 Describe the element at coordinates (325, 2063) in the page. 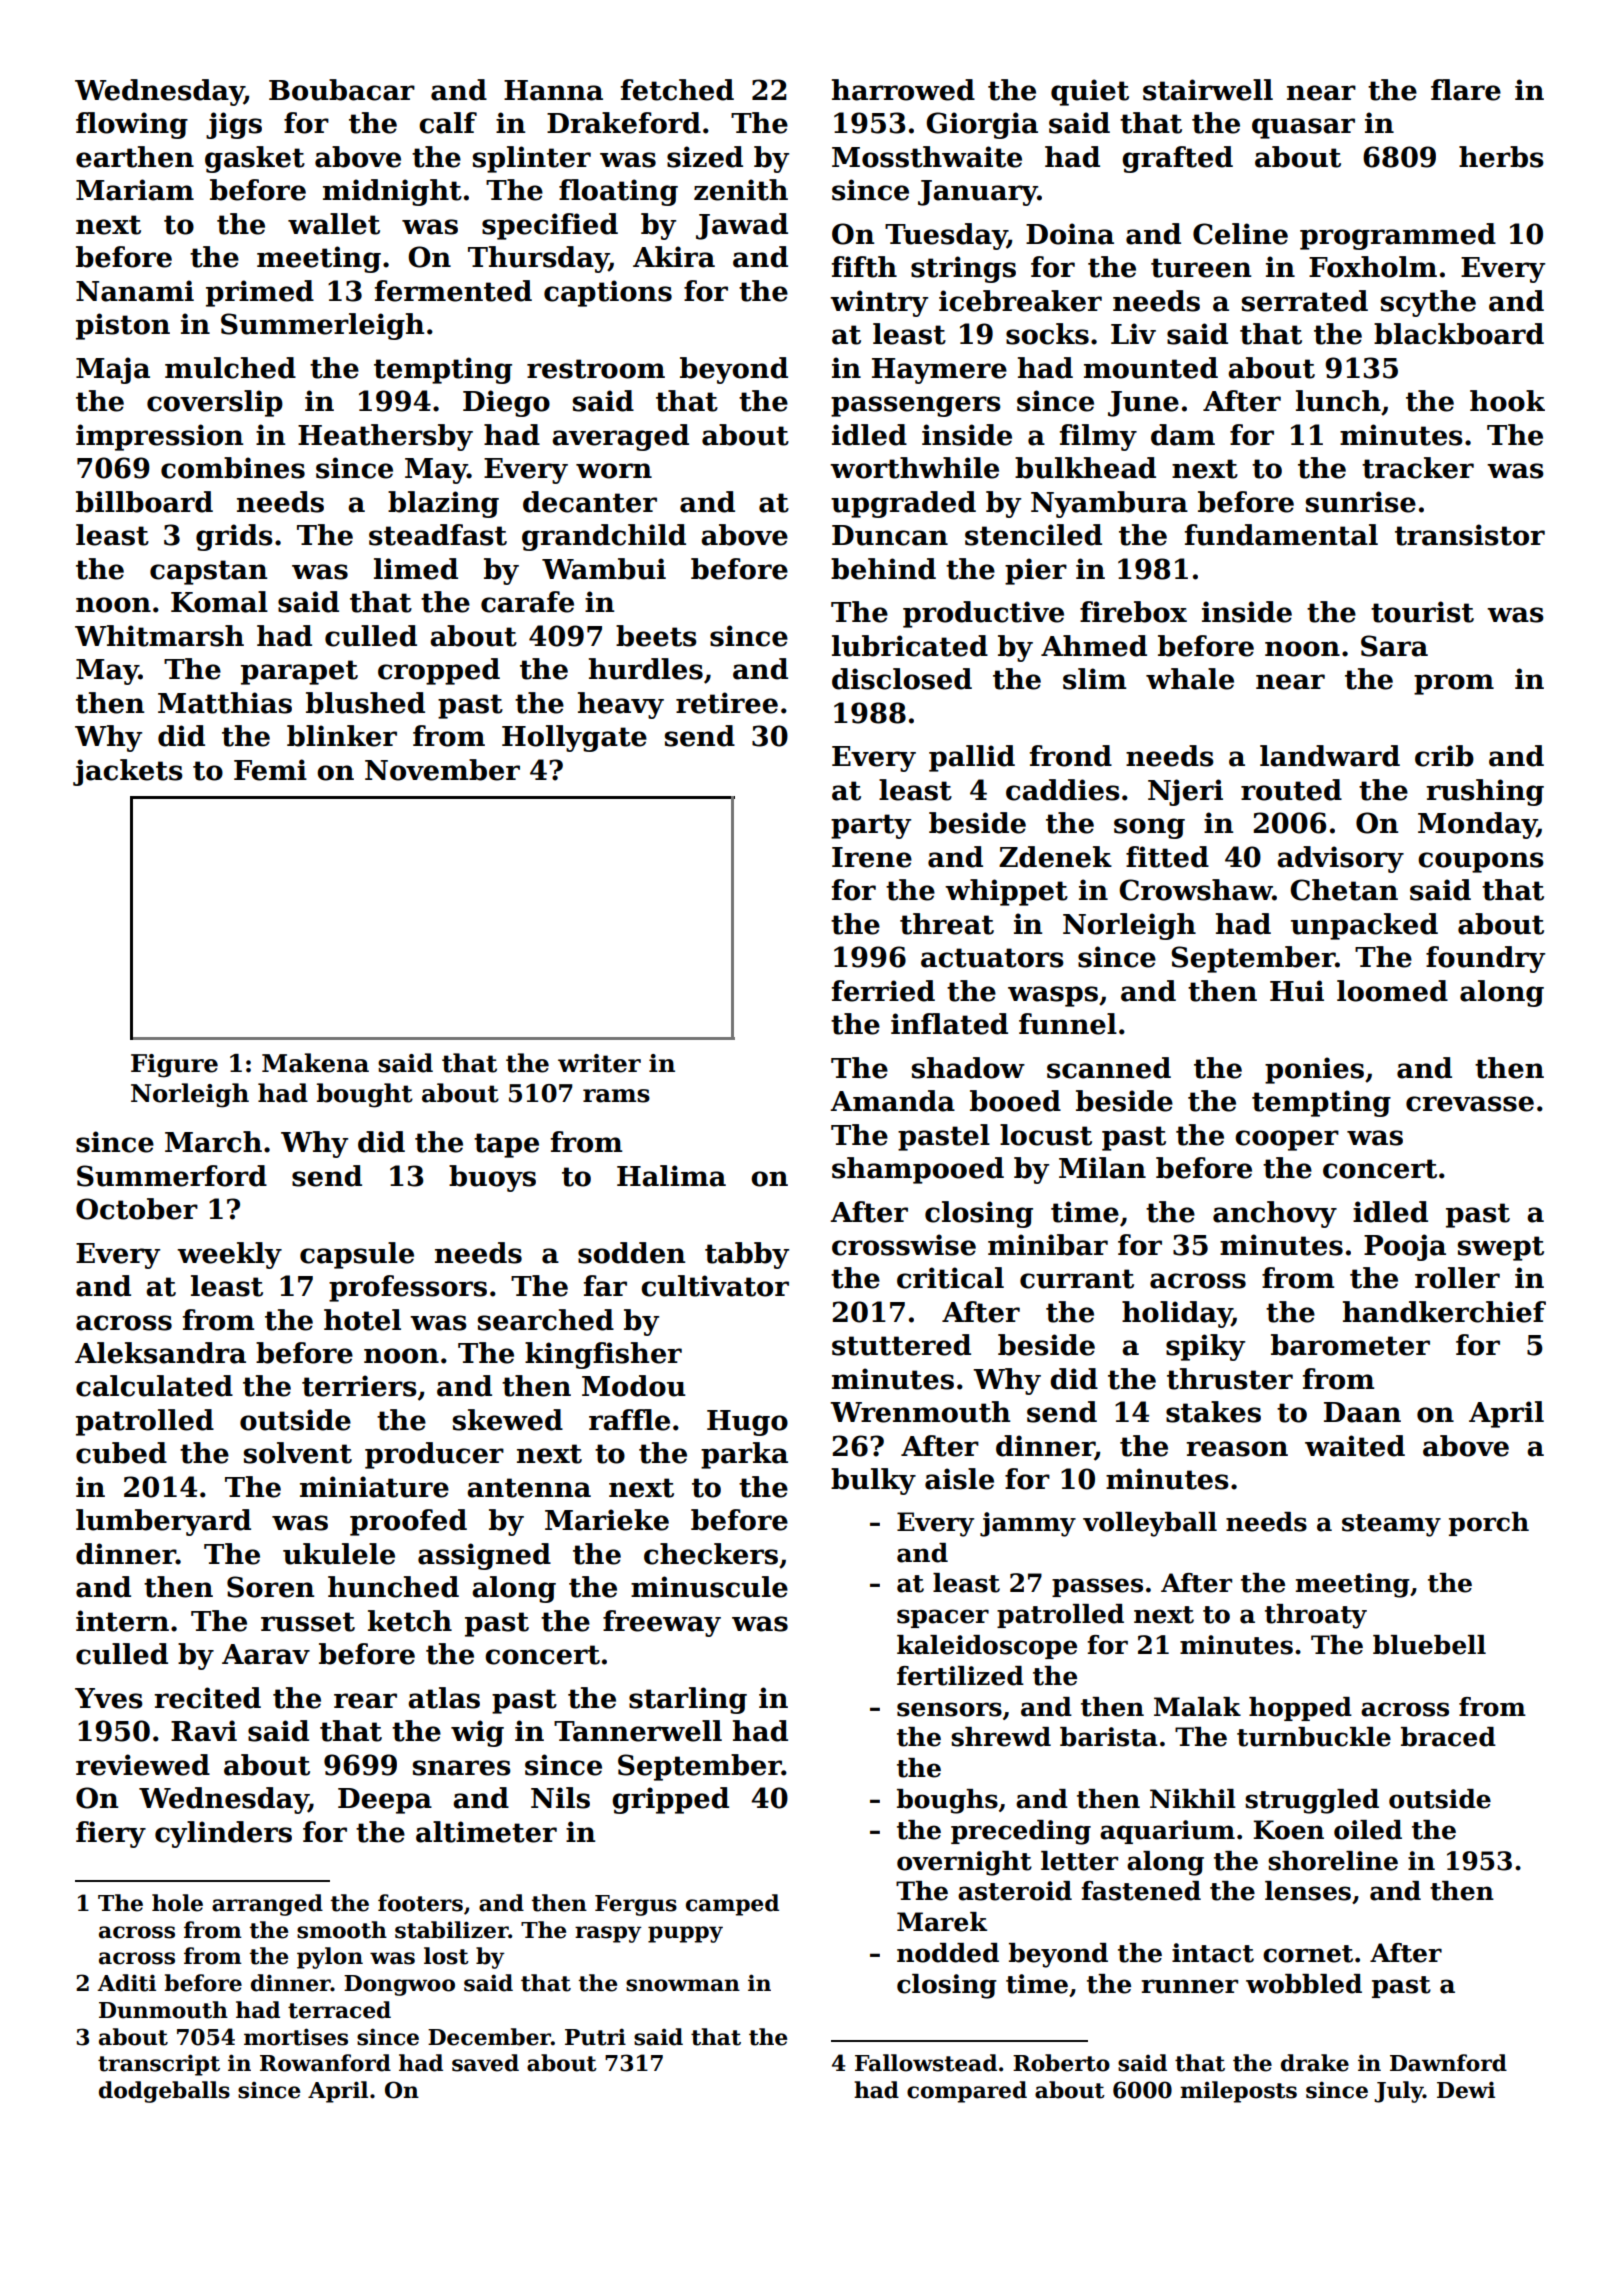

I see `Rowanford` at that location.
